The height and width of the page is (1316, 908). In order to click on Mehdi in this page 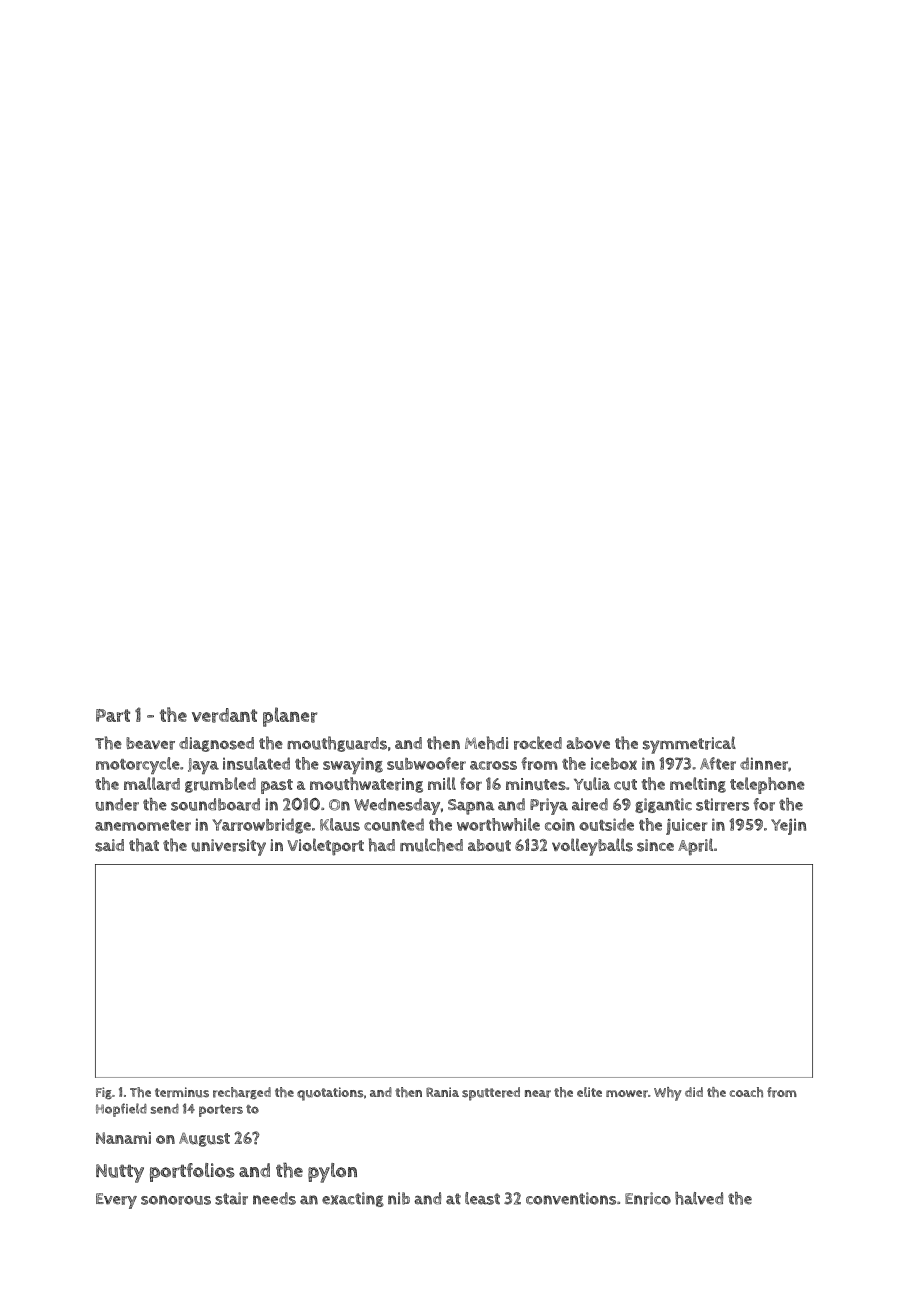, I will do `click(486, 743)`.
